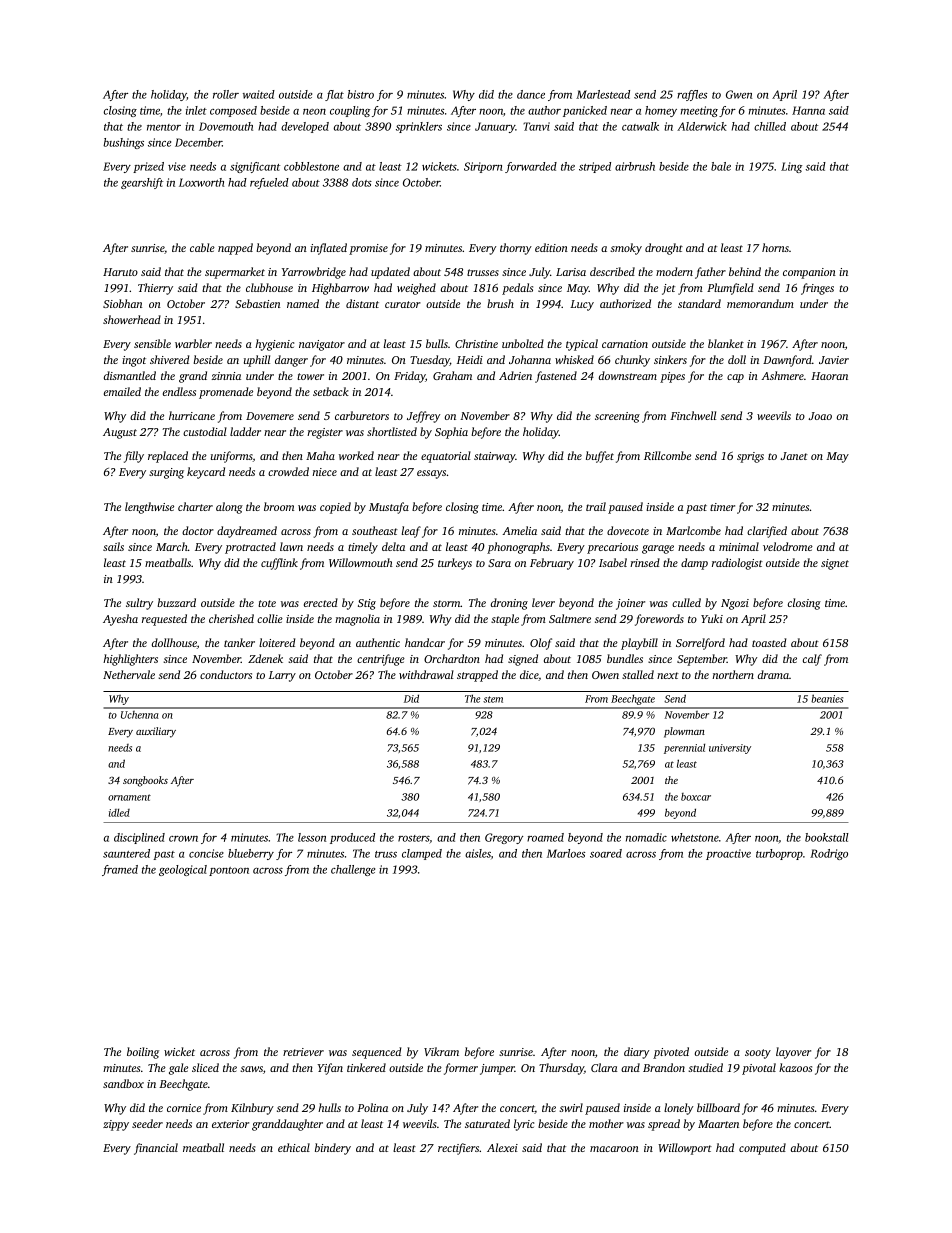  Describe the element at coordinates (812, 660) in the image. I see `calf` at that location.
